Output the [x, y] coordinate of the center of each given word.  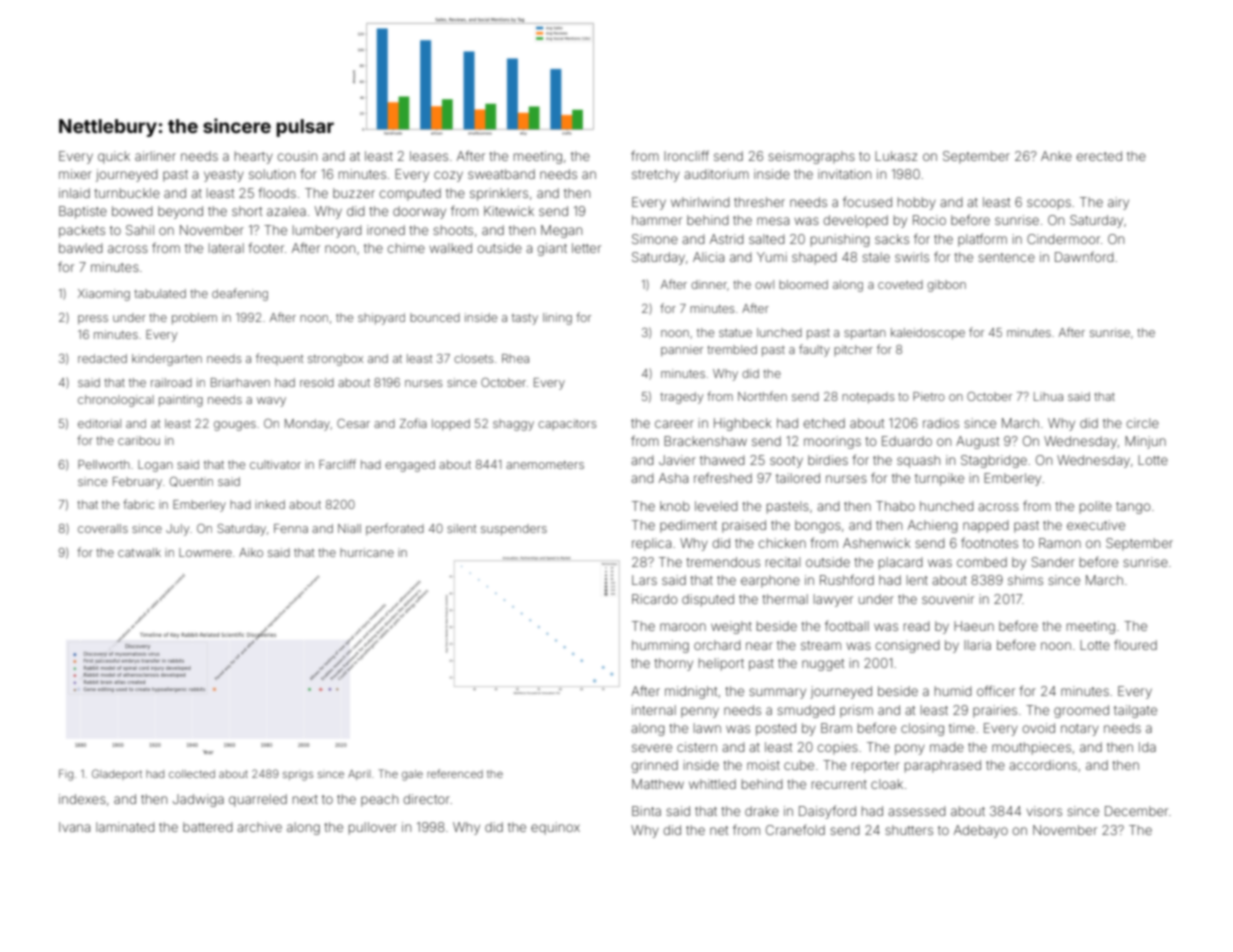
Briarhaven [240, 382]
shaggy [513, 425]
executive [1096, 525]
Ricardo [654, 599]
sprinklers [499, 194]
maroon [683, 627]
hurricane [367, 552]
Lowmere [205, 552]
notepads [868, 398]
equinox [555, 828]
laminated [125, 827]
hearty [254, 157]
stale [876, 257]
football [847, 626]
